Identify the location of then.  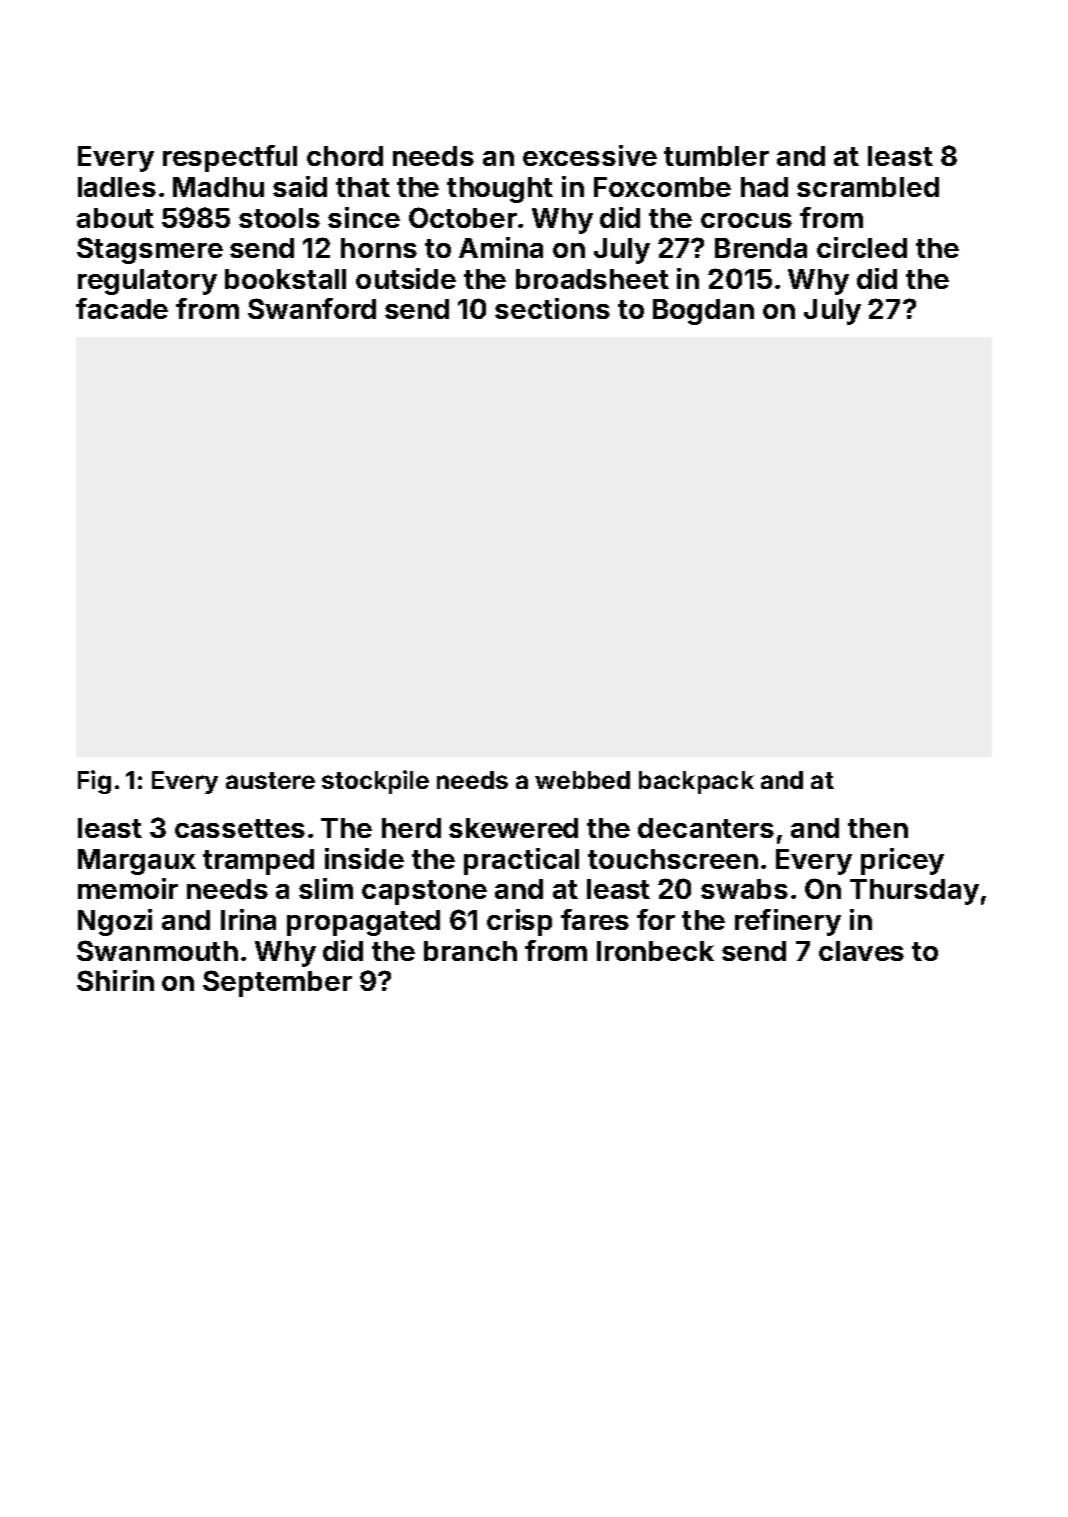
(878, 828).
